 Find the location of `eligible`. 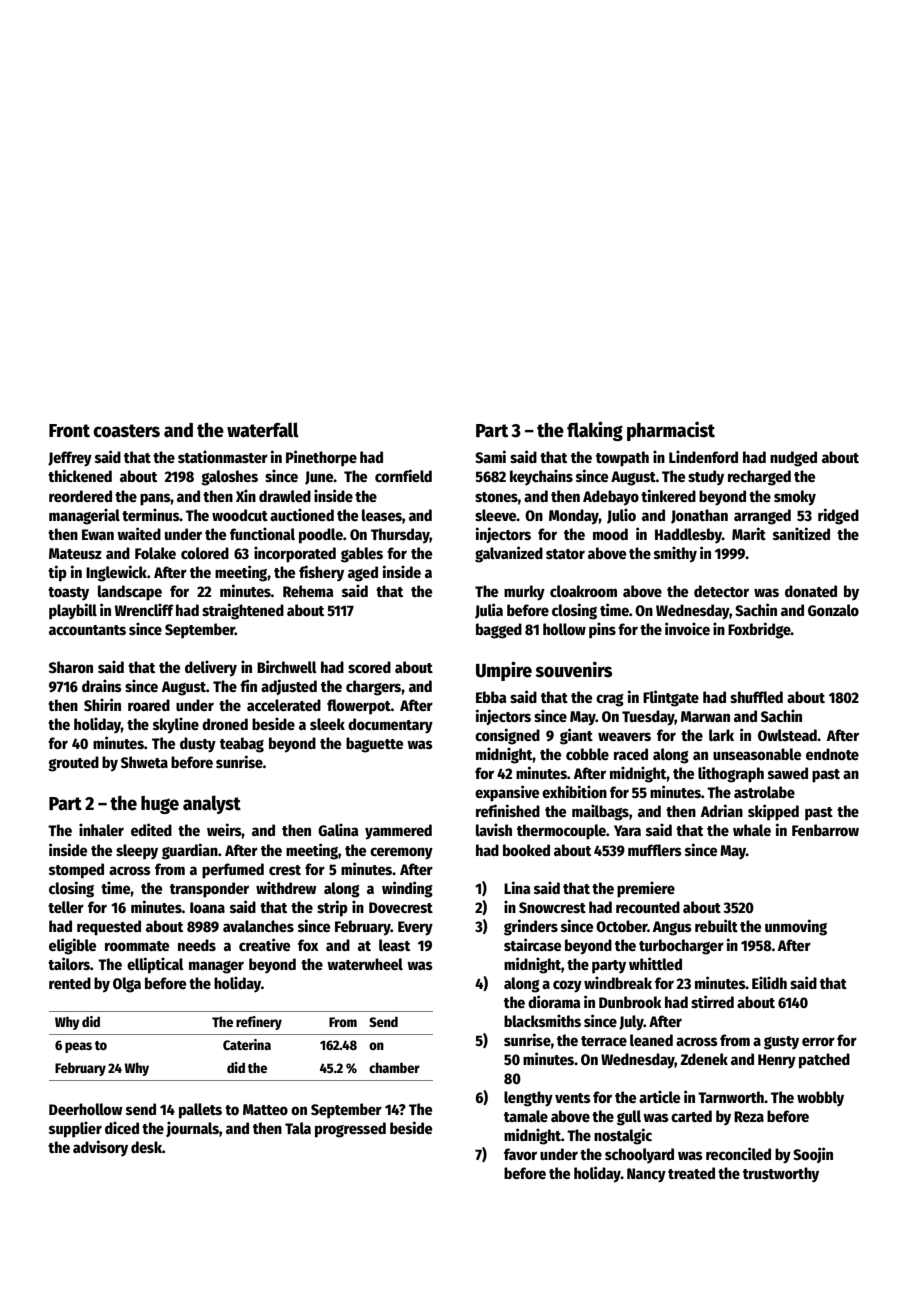

eligible is located at coordinates (72, 946).
